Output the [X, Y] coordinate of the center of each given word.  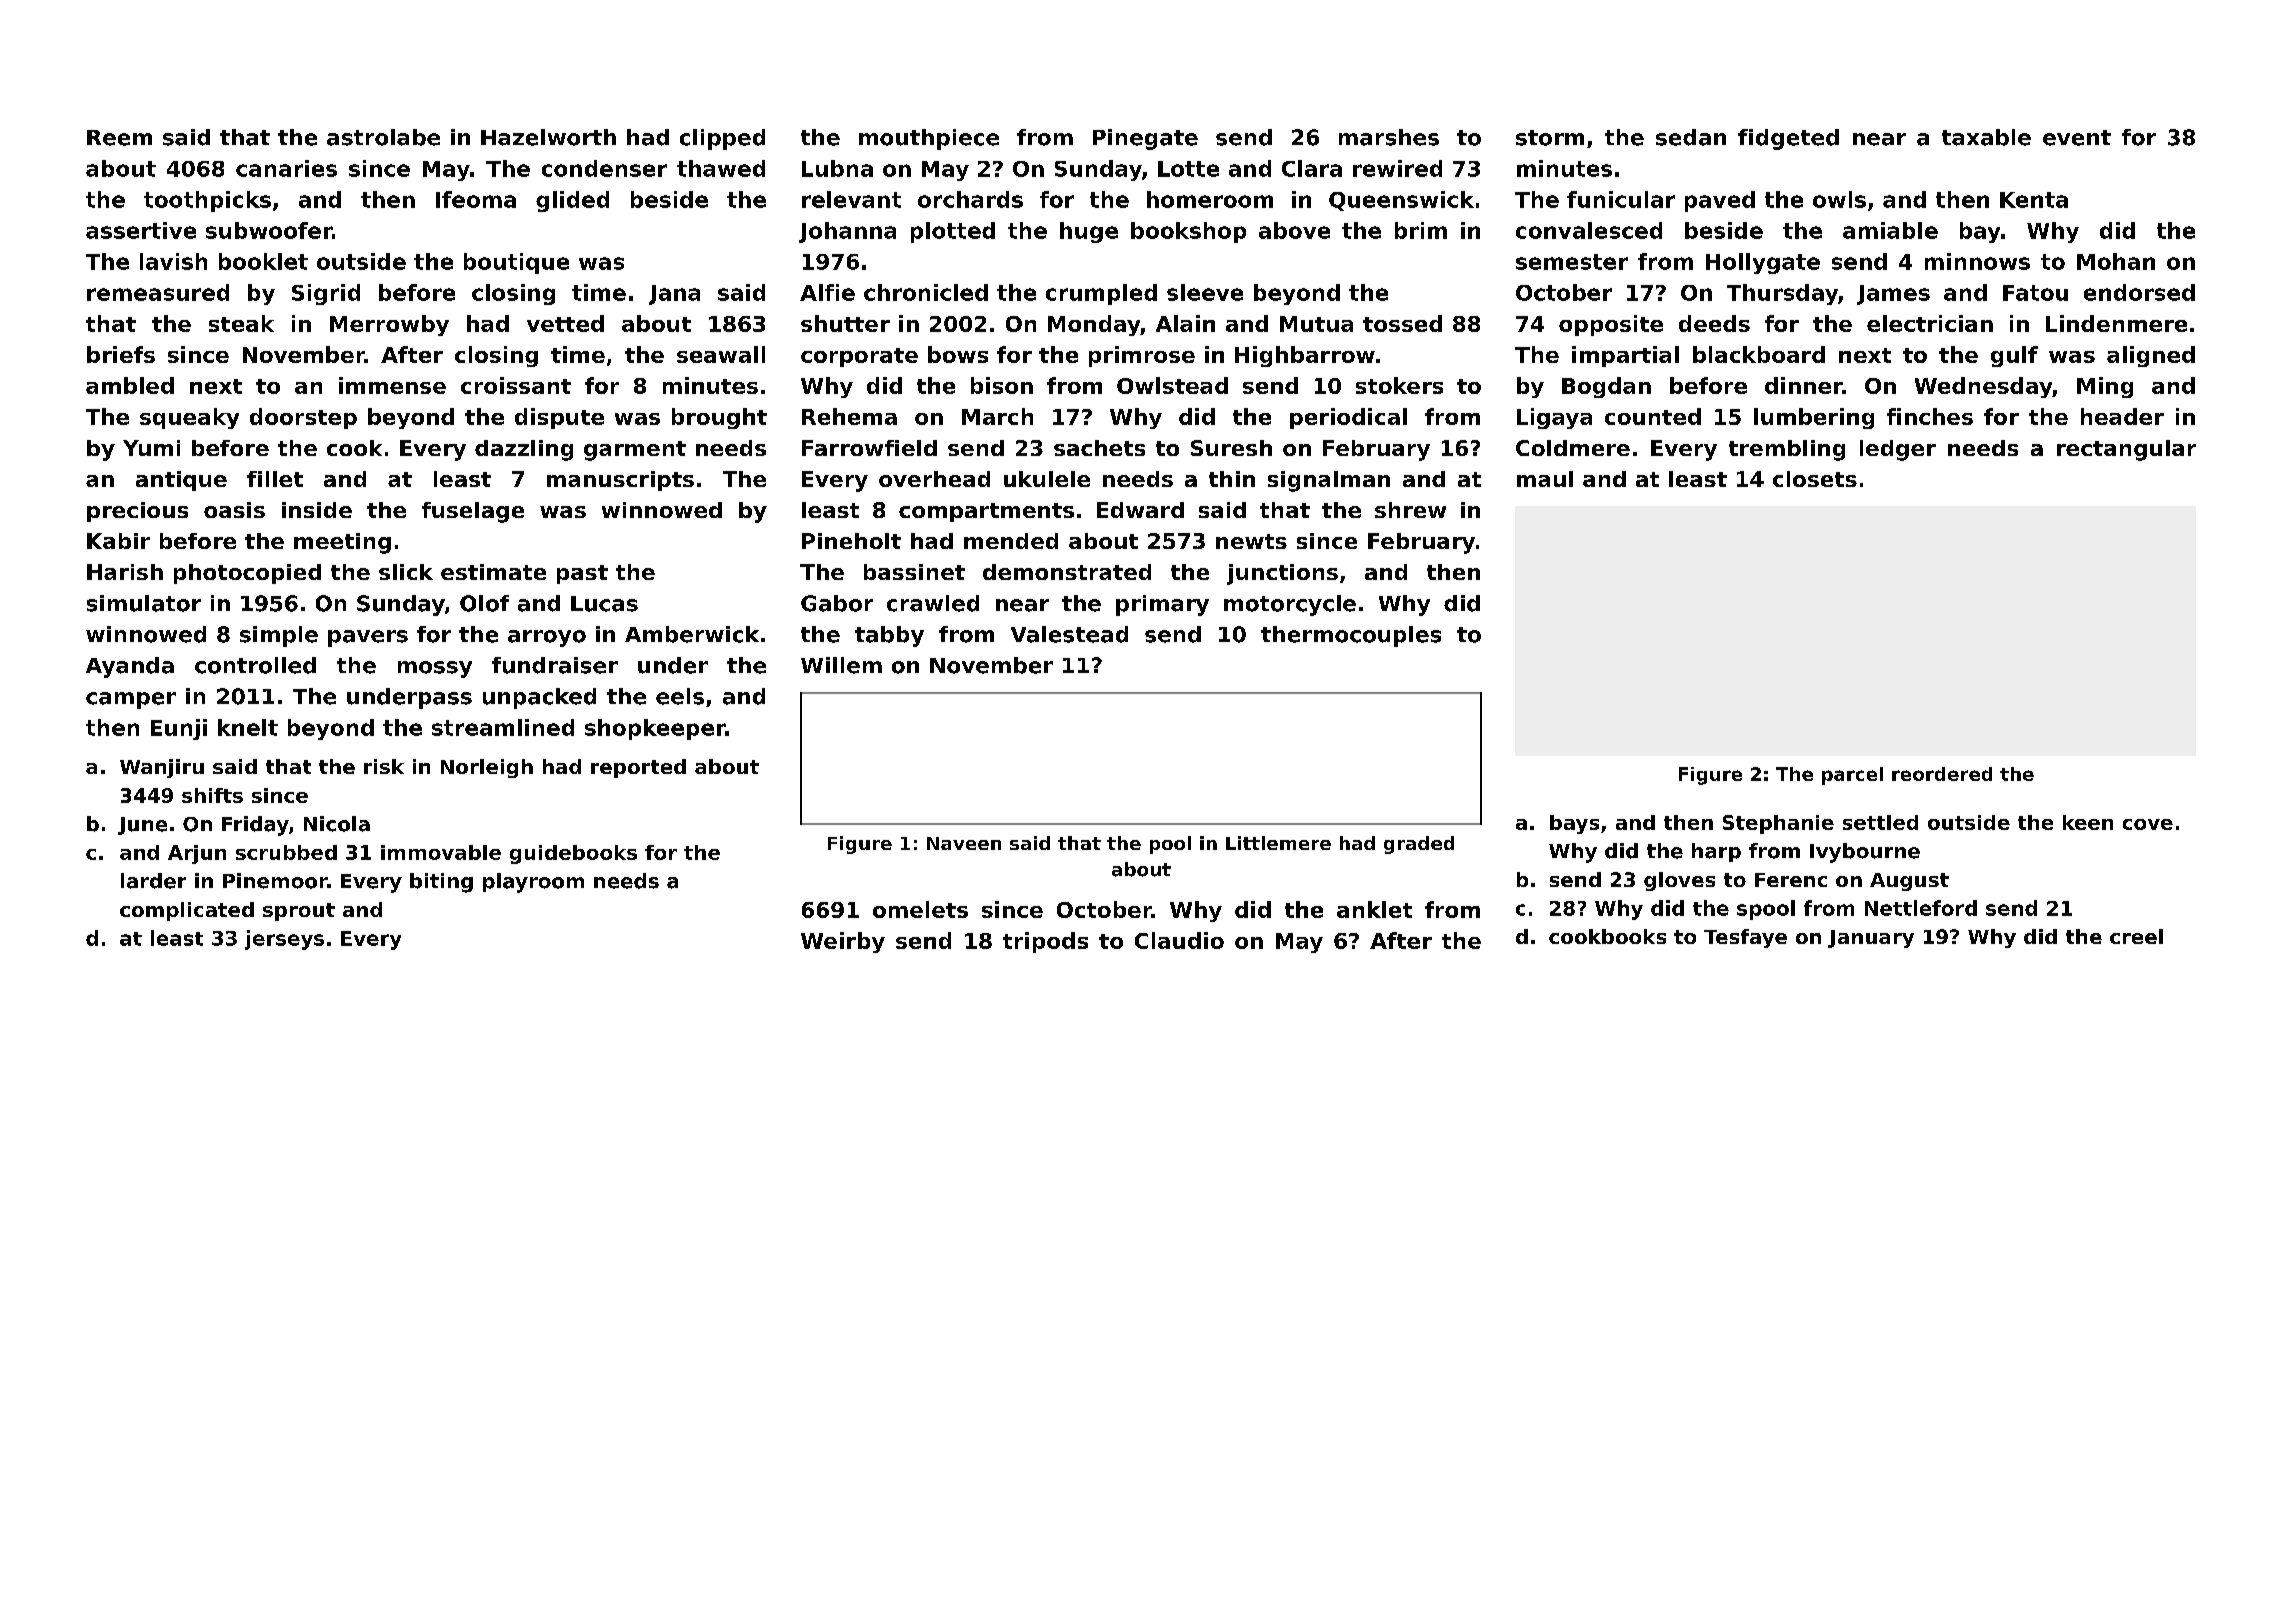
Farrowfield [869, 448]
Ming [2105, 387]
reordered [1942, 774]
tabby [889, 636]
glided [572, 201]
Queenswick [1401, 201]
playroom [533, 883]
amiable [1890, 230]
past [582, 574]
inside [317, 510]
